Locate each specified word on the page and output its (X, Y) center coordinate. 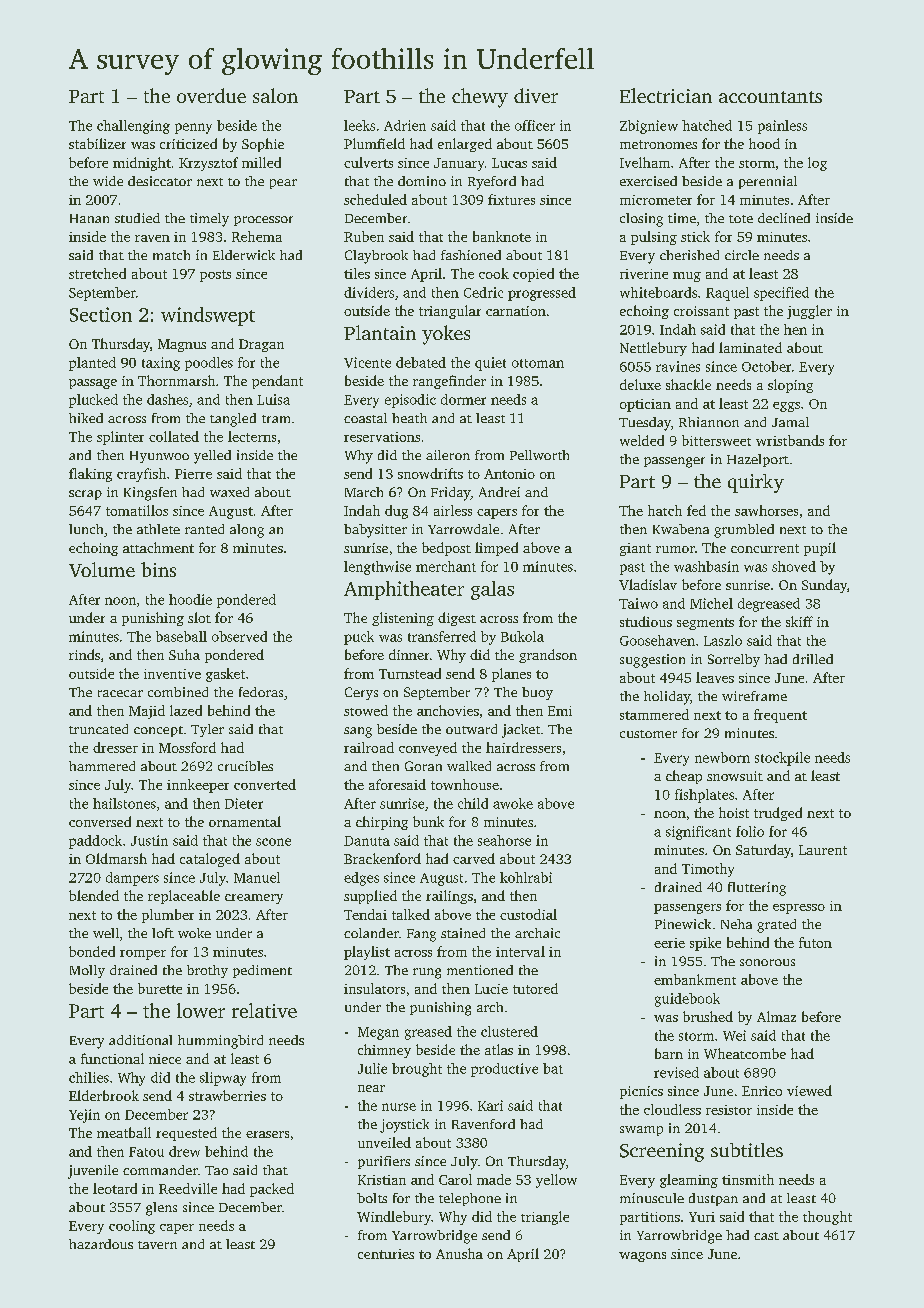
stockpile (782, 759)
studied (137, 218)
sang (358, 732)
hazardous (101, 1244)
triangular (450, 312)
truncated (98, 729)
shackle (688, 384)
